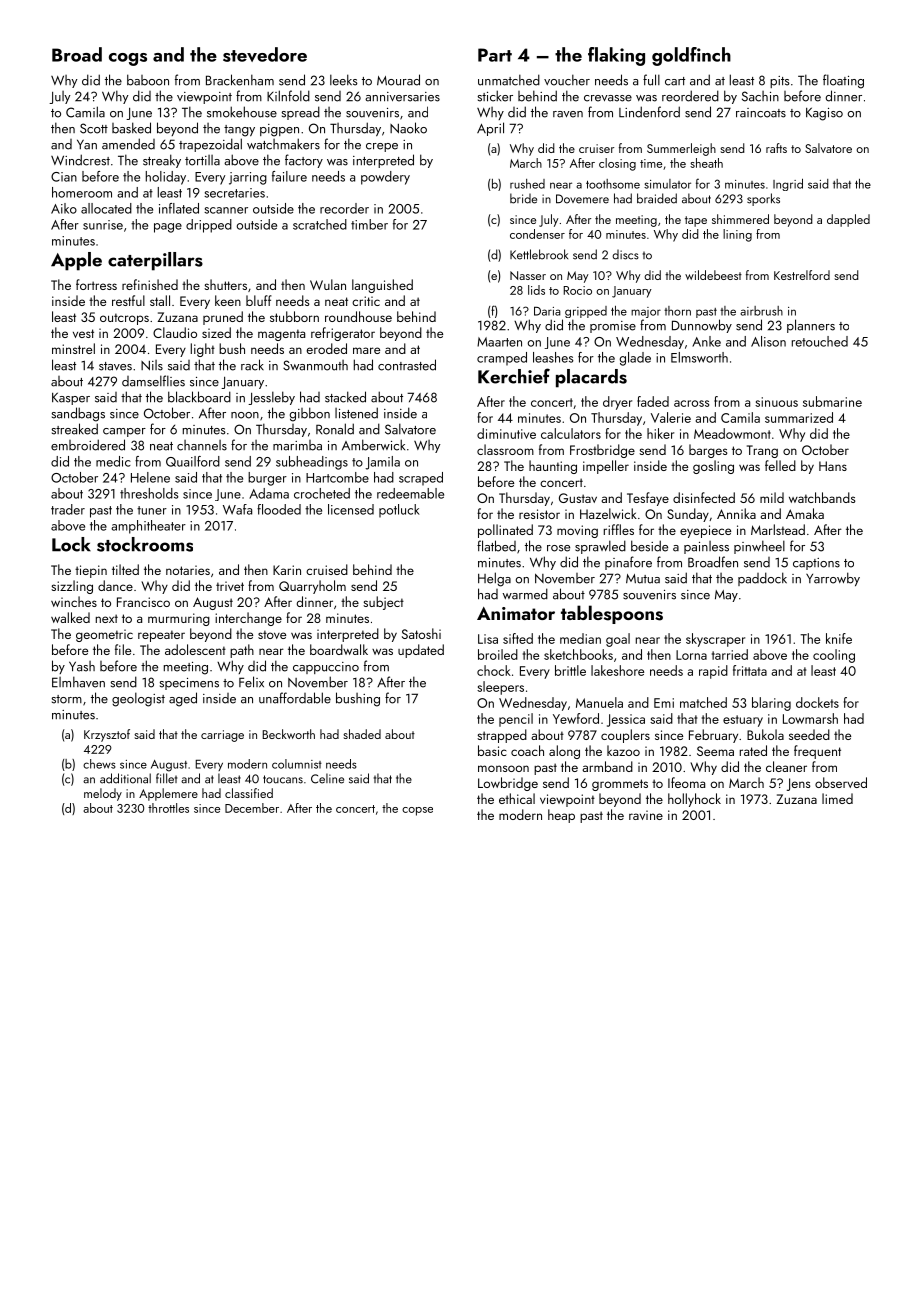 Image resolution: width=924 pixels, height=1308 pixels. What do you see at coordinates (776, 148) in the screenshot?
I see `rafts` at bounding box center [776, 148].
